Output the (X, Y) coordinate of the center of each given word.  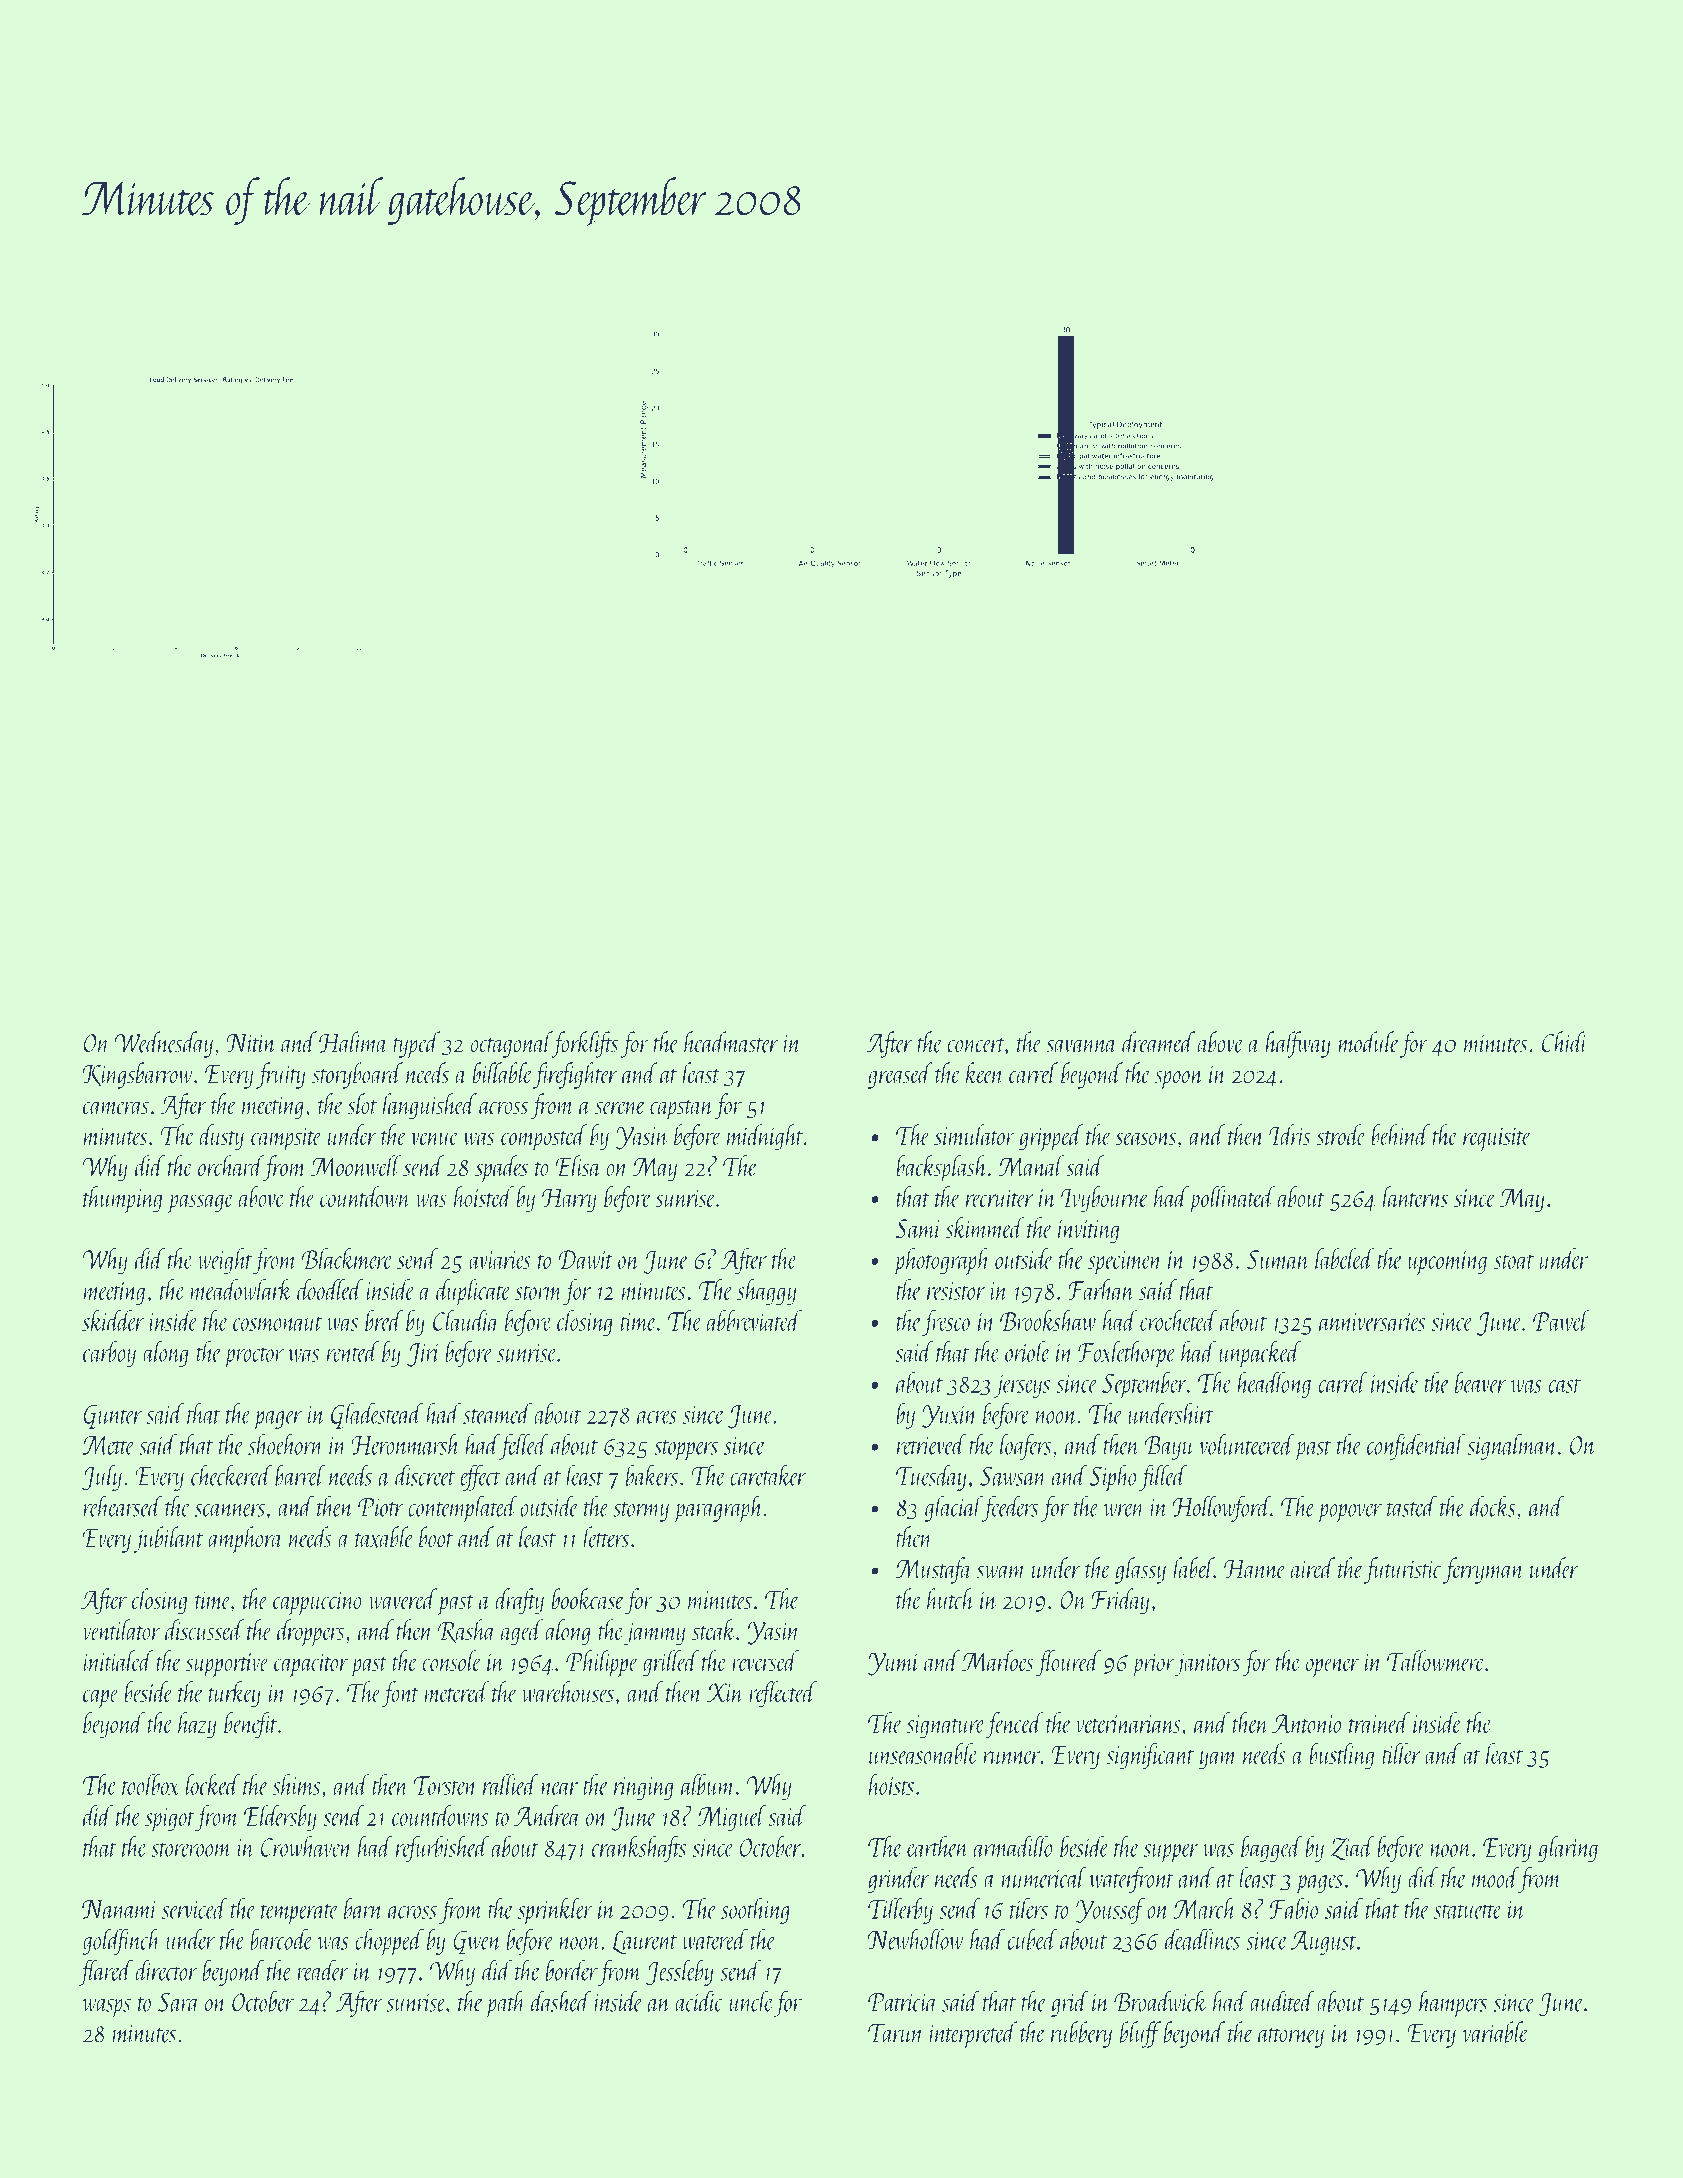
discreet (425, 1475)
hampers (1453, 2004)
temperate (300, 1914)
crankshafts (639, 1848)
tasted (1412, 1506)
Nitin (251, 1043)
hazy (197, 1725)
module (1368, 1042)
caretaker (768, 1475)
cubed (1032, 1939)
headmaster (731, 1042)
